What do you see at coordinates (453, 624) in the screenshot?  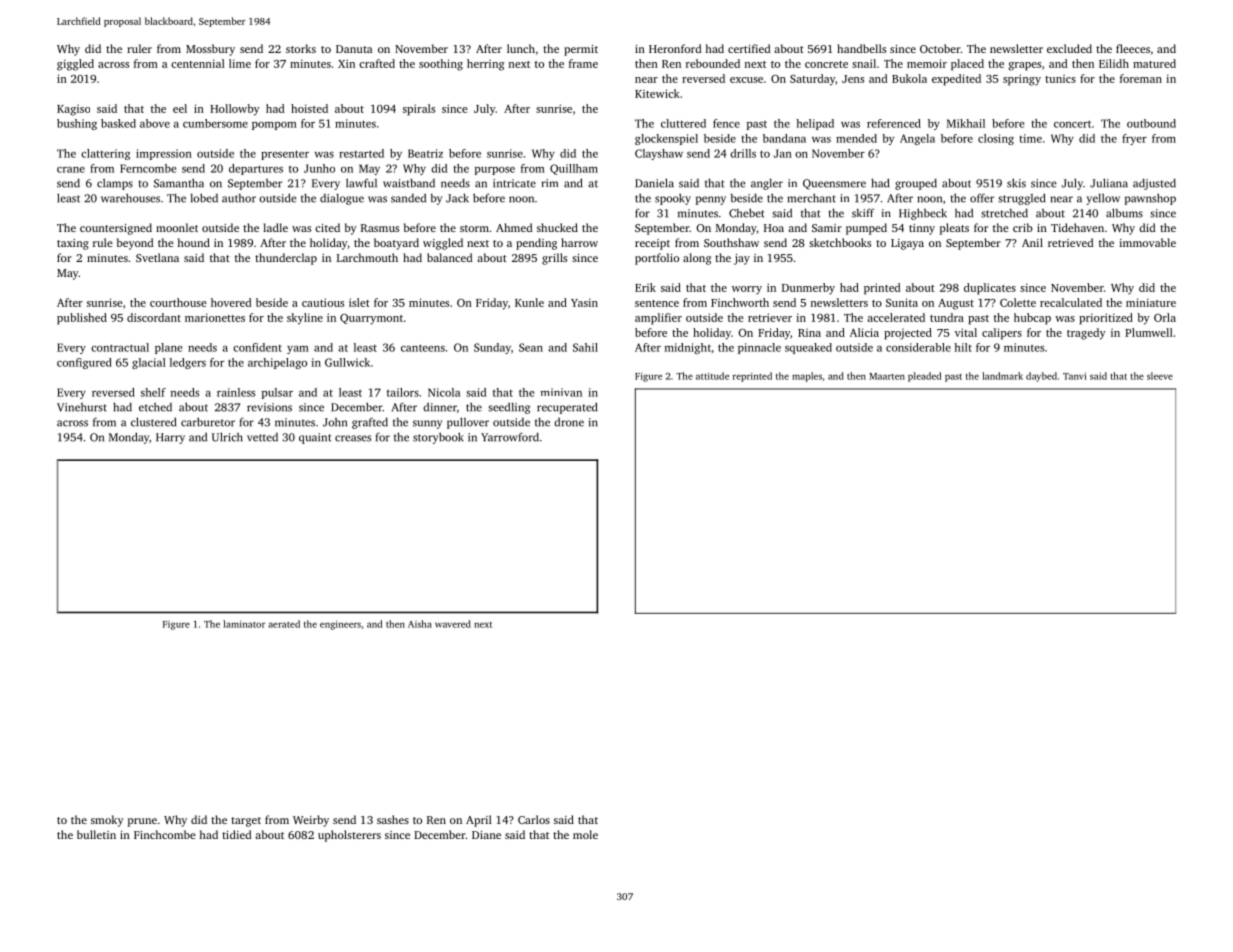 I see `wavered` at bounding box center [453, 624].
